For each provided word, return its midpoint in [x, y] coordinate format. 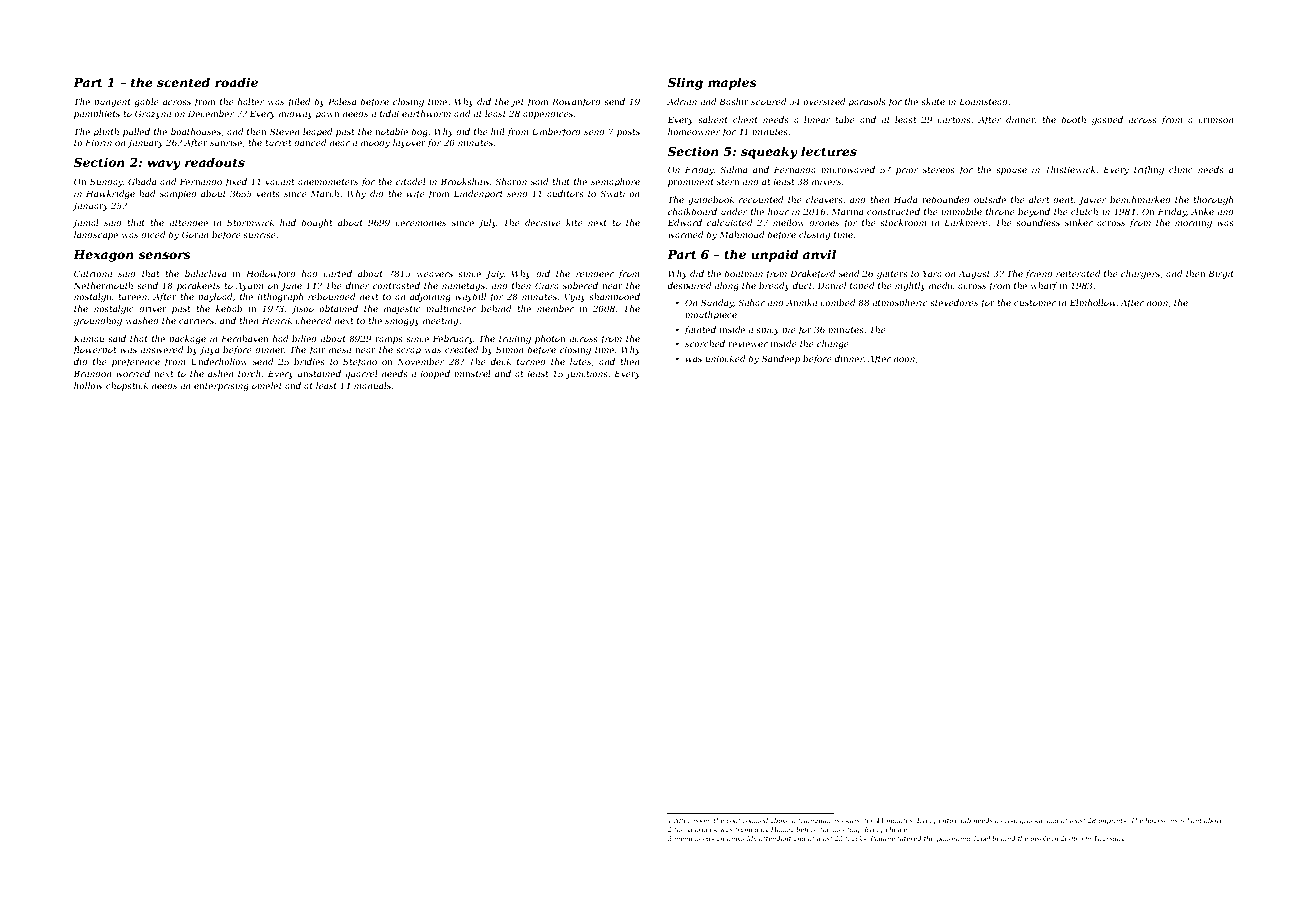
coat [733, 820]
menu [683, 839]
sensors [164, 255]
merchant [1186, 820]
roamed [755, 820]
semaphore [615, 182]
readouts [215, 162]
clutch [1084, 211]
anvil [819, 254]
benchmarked [1140, 199]
